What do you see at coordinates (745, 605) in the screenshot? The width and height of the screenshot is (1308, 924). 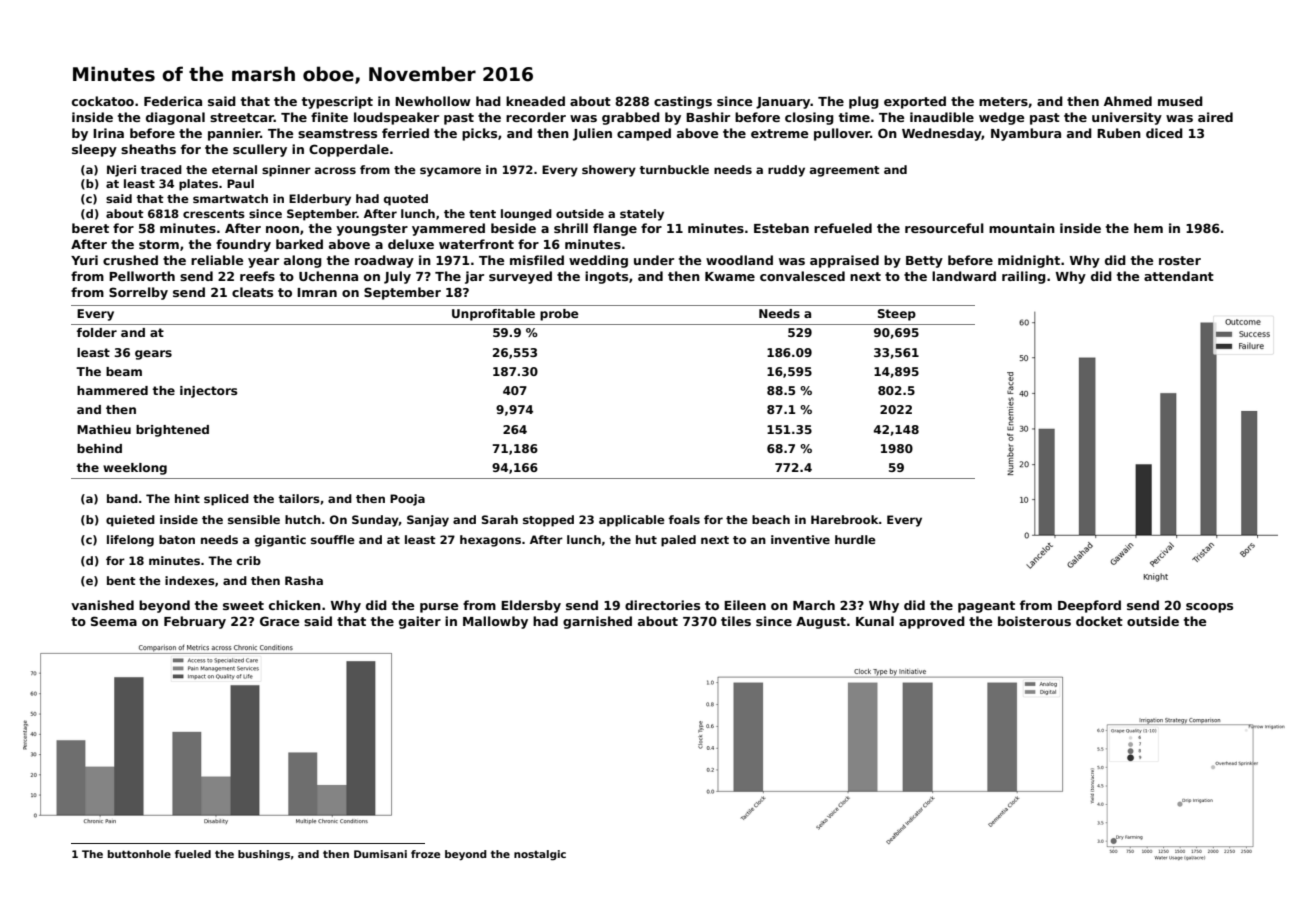 I see `Eileen` at bounding box center [745, 605].
